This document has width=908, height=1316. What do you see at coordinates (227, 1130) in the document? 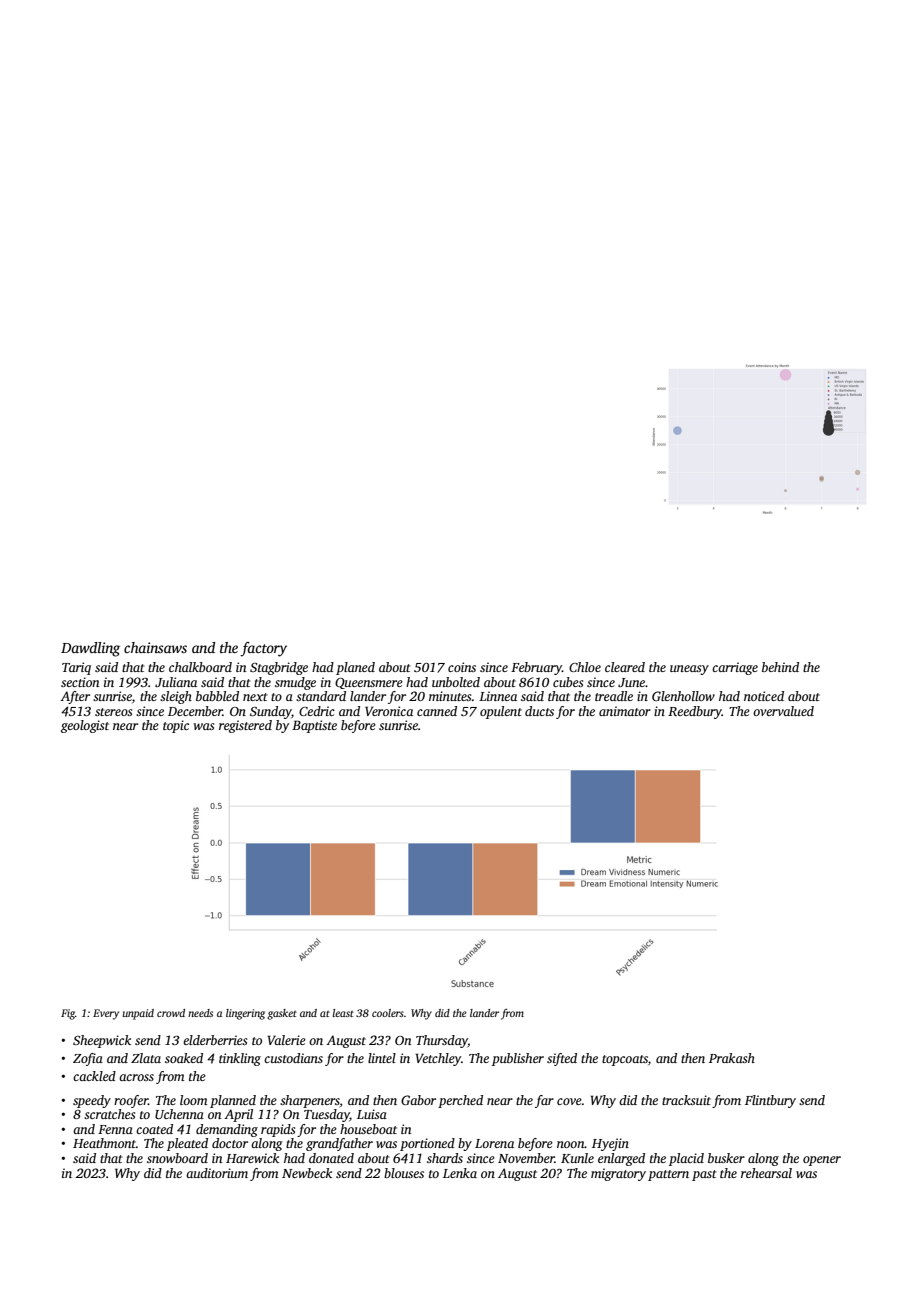
I see `demanding` at bounding box center [227, 1130].
